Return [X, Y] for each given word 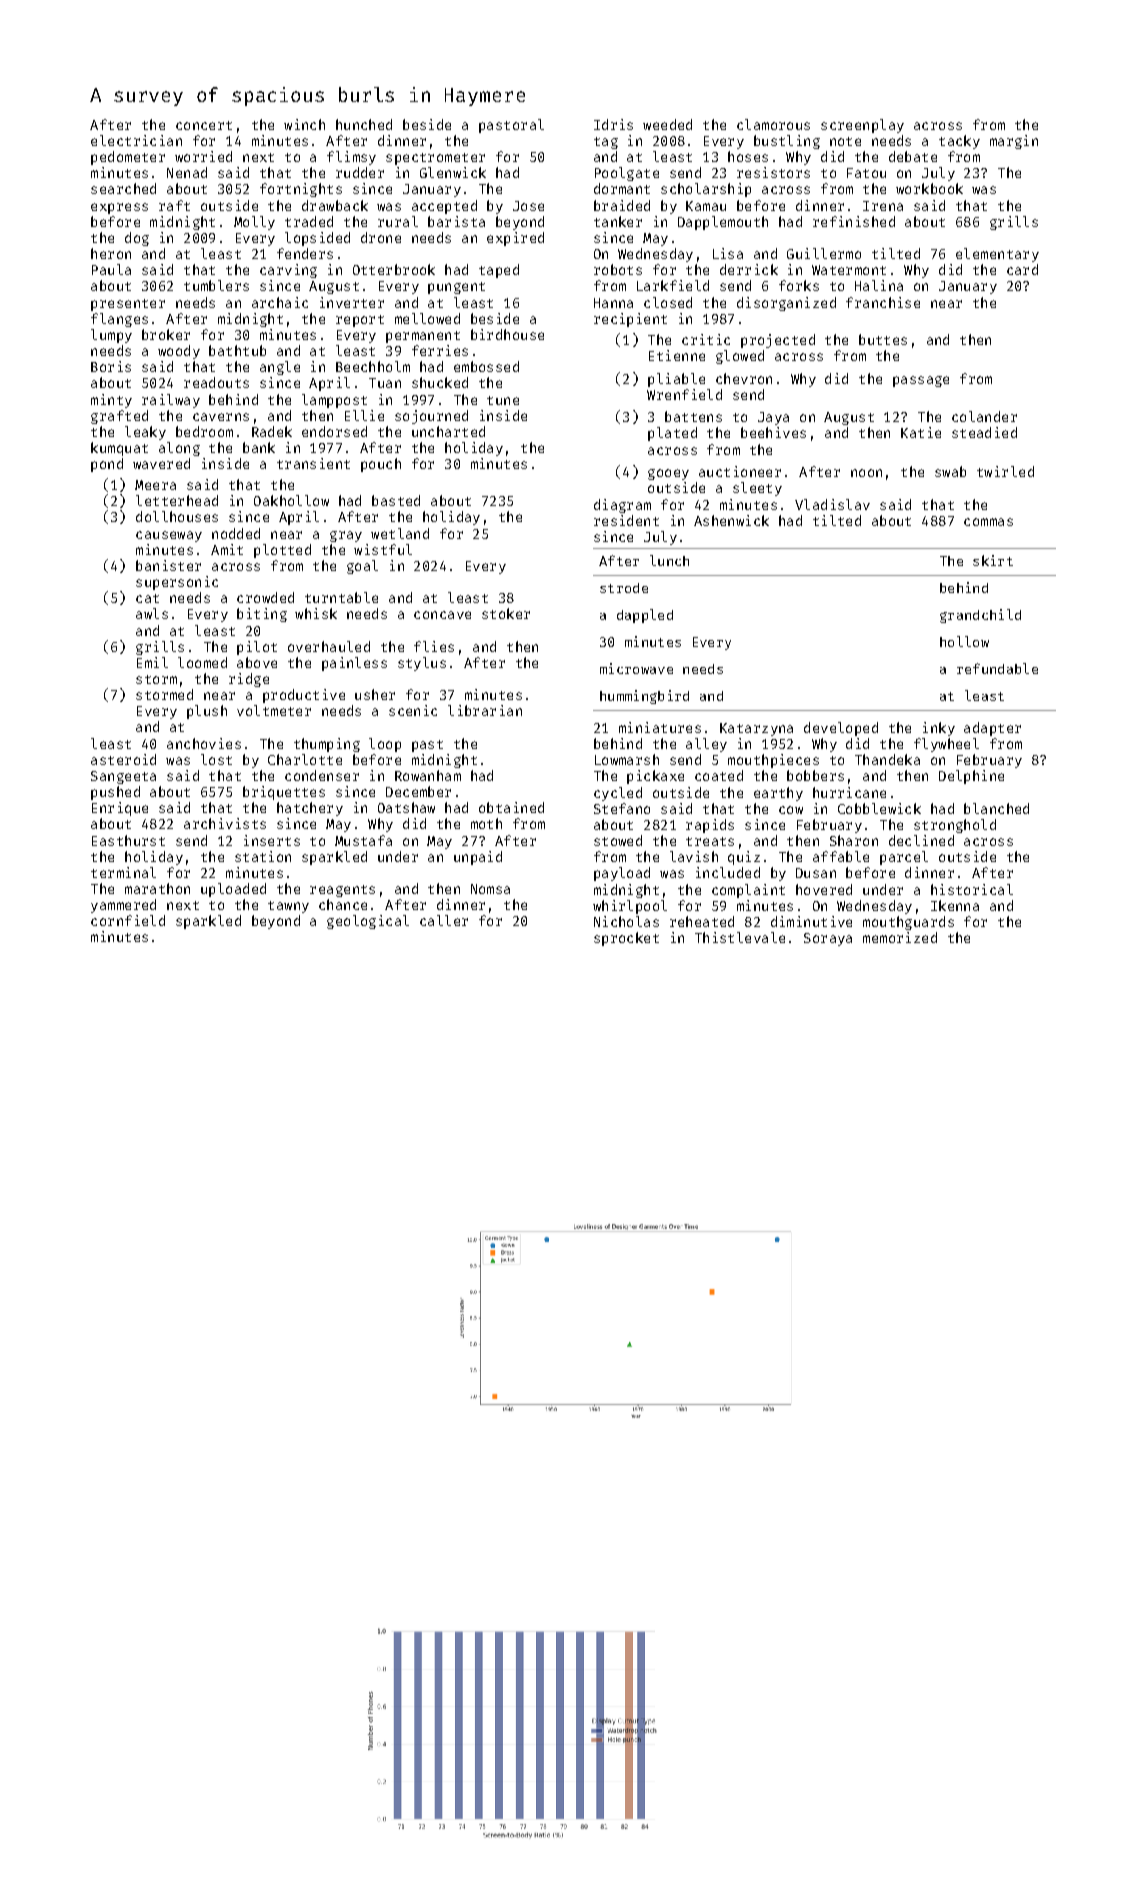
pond [107, 465]
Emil [152, 662]
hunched [364, 124]
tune [503, 400]
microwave [636, 668]
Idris [613, 124]
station [263, 856]
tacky [959, 142]
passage [921, 381]
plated [672, 434]
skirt [993, 560]
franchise [883, 302]
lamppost [334, 401]
